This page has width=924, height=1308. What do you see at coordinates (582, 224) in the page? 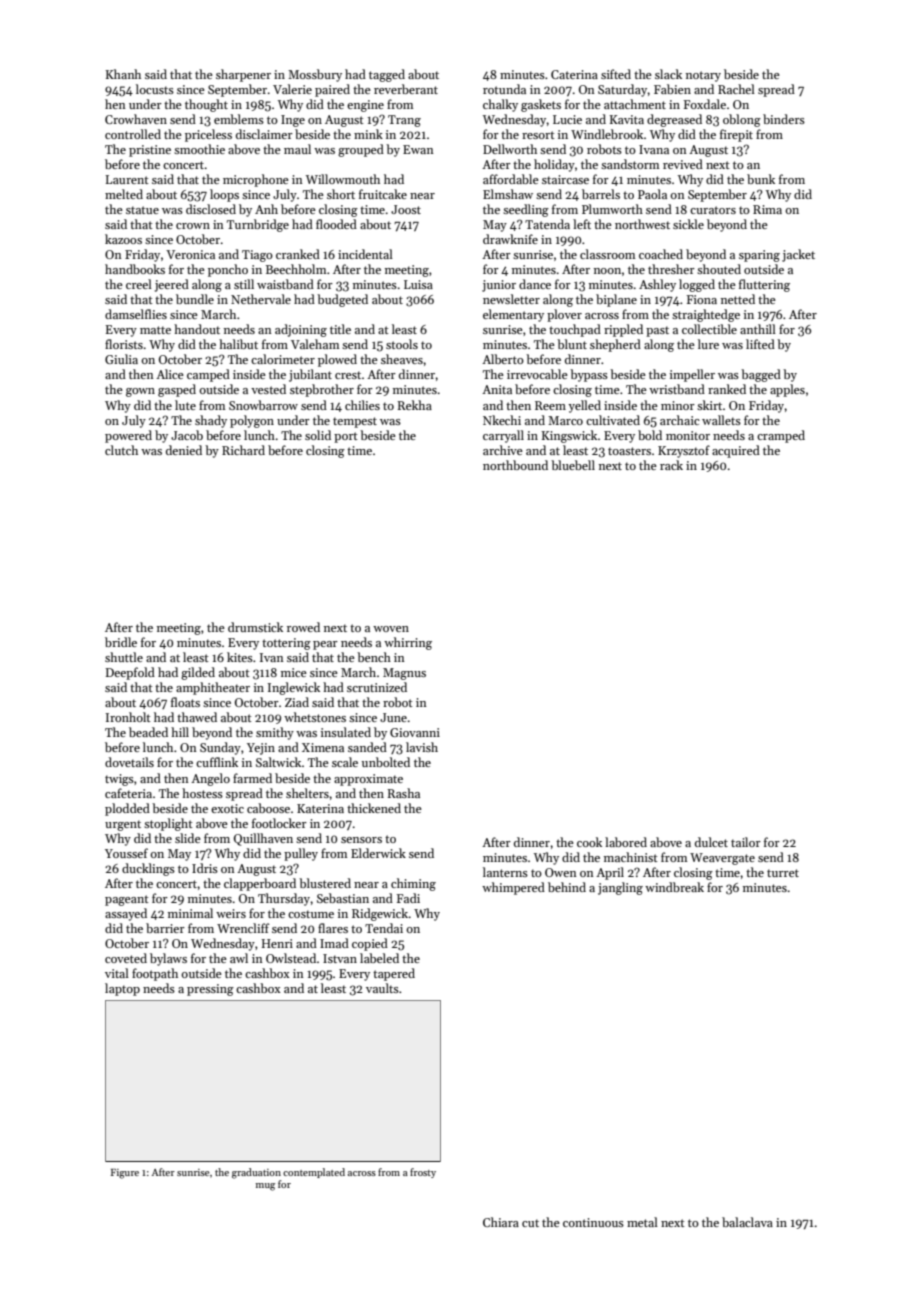
I see `left` at bounding box center [582, 224].
